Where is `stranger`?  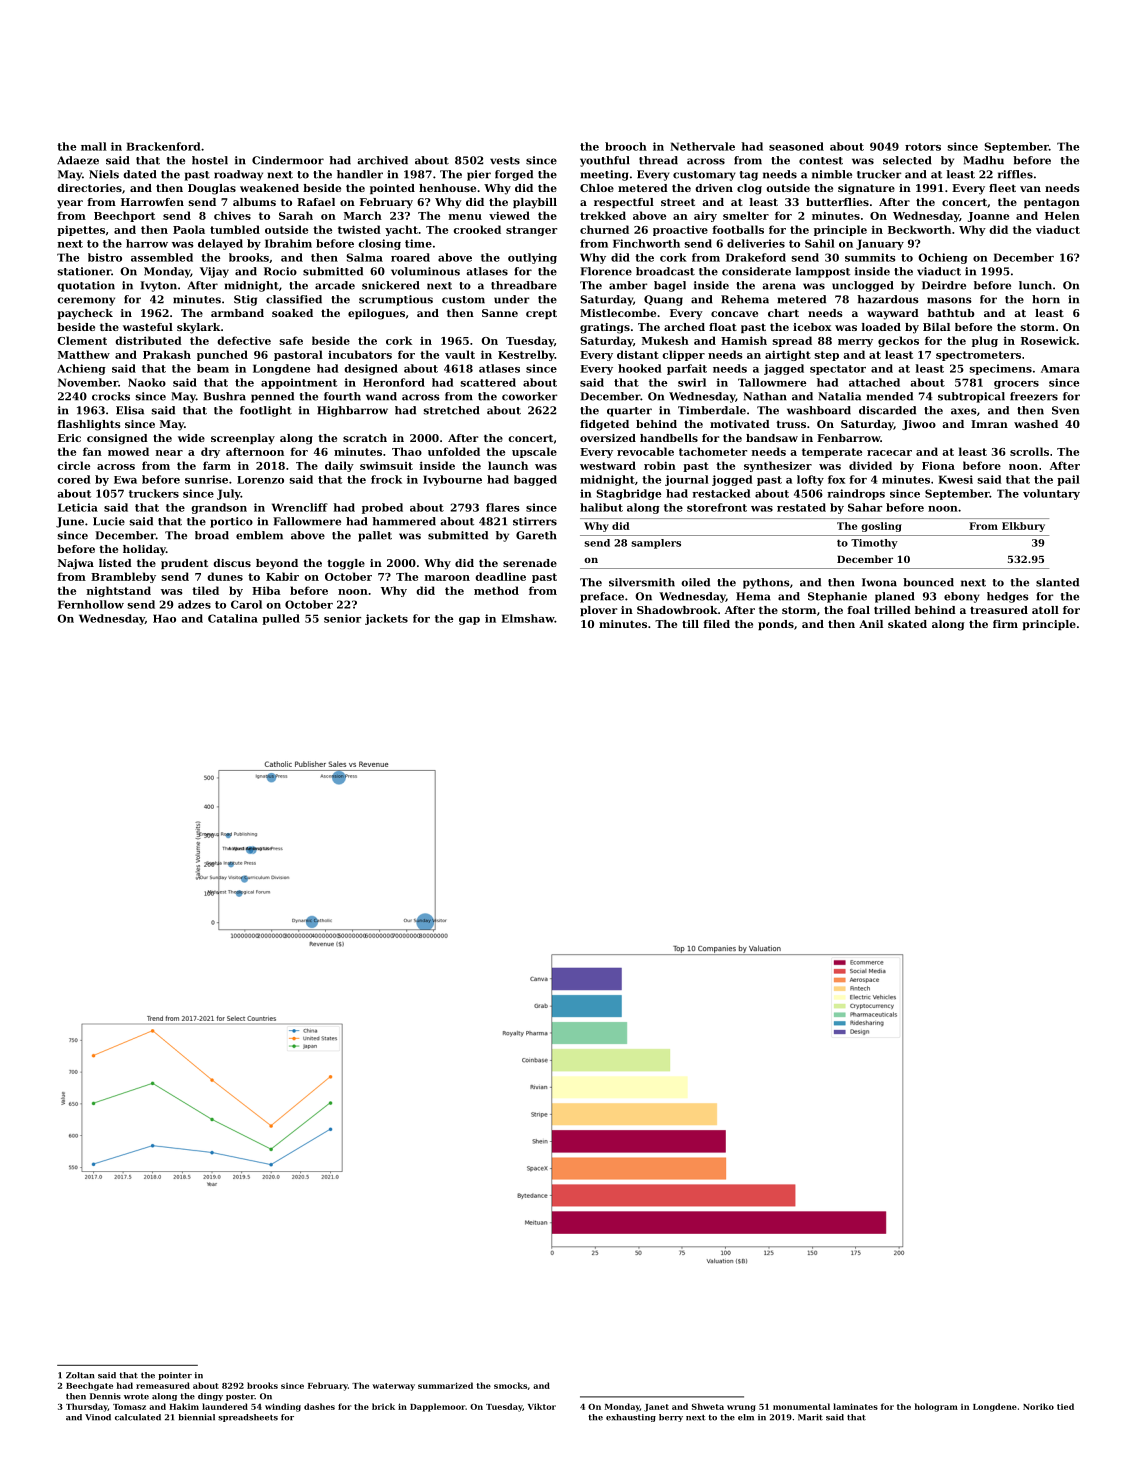
stranger is located at coordinates (531, 231).
